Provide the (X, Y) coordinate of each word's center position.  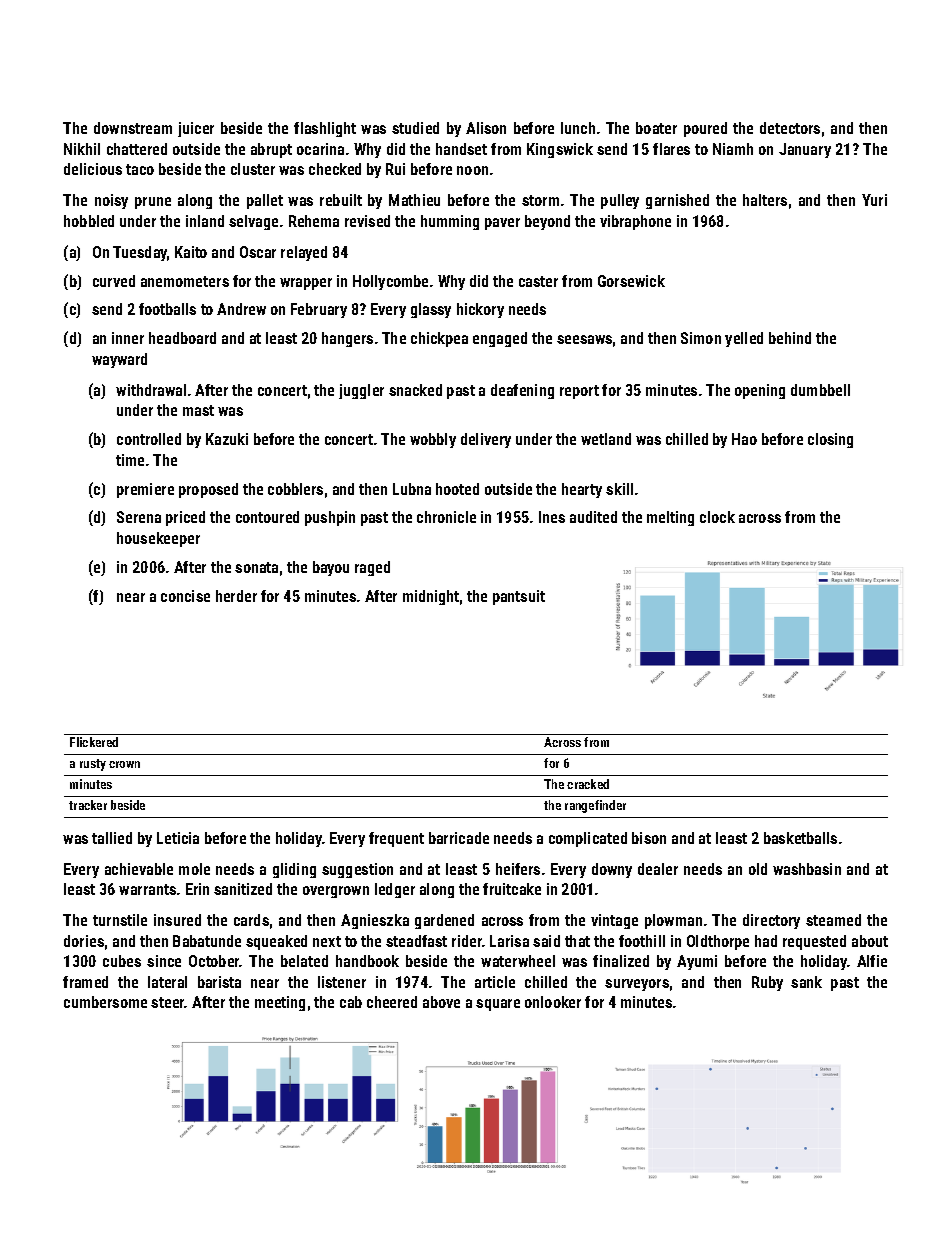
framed (85, 982)
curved (114, 281)
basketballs (800, 838)
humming (450, 222)
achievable (139, 869)
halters (765, 200)
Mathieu (414, 200)
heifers (518, 869)
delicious (93, 169)
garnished (677, 201)
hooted (457, 489)
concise (185, 596)
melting (670, 518)
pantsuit (519, 597)
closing (830, 440)
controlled (149, 439)
